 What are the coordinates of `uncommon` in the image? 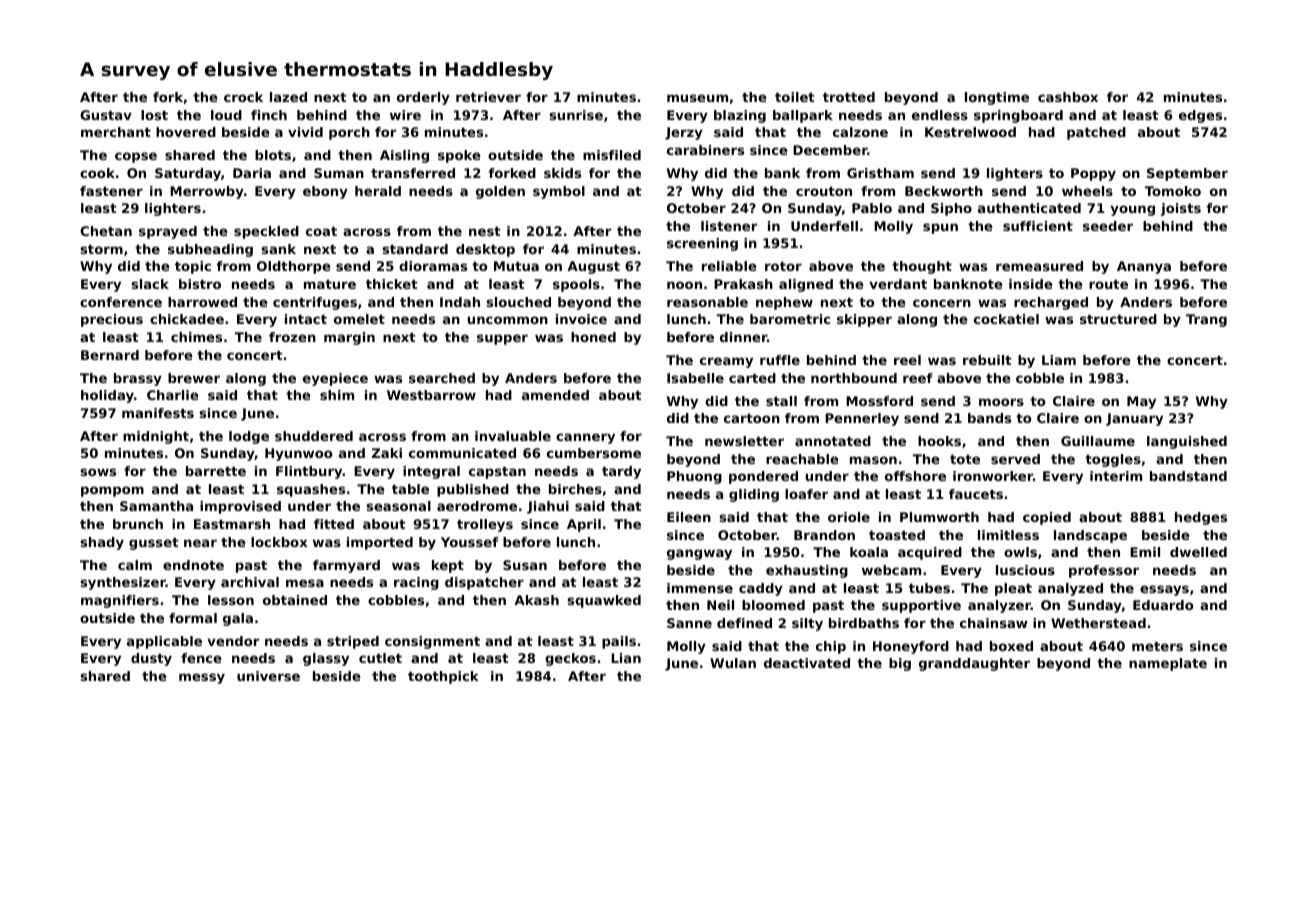 It's located at (508, 320).
